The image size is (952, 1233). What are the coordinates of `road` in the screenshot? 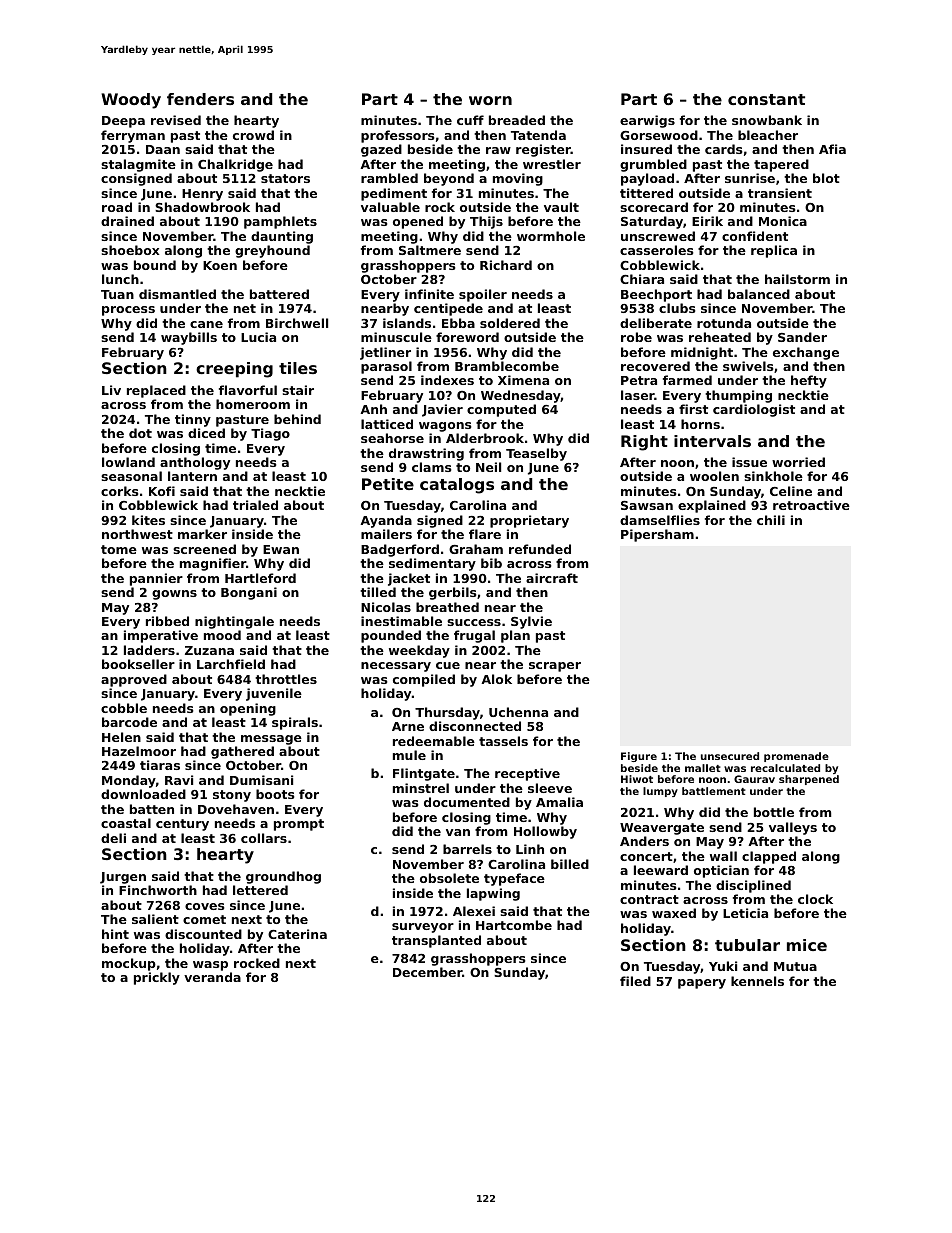 It's located at (117, 207).
